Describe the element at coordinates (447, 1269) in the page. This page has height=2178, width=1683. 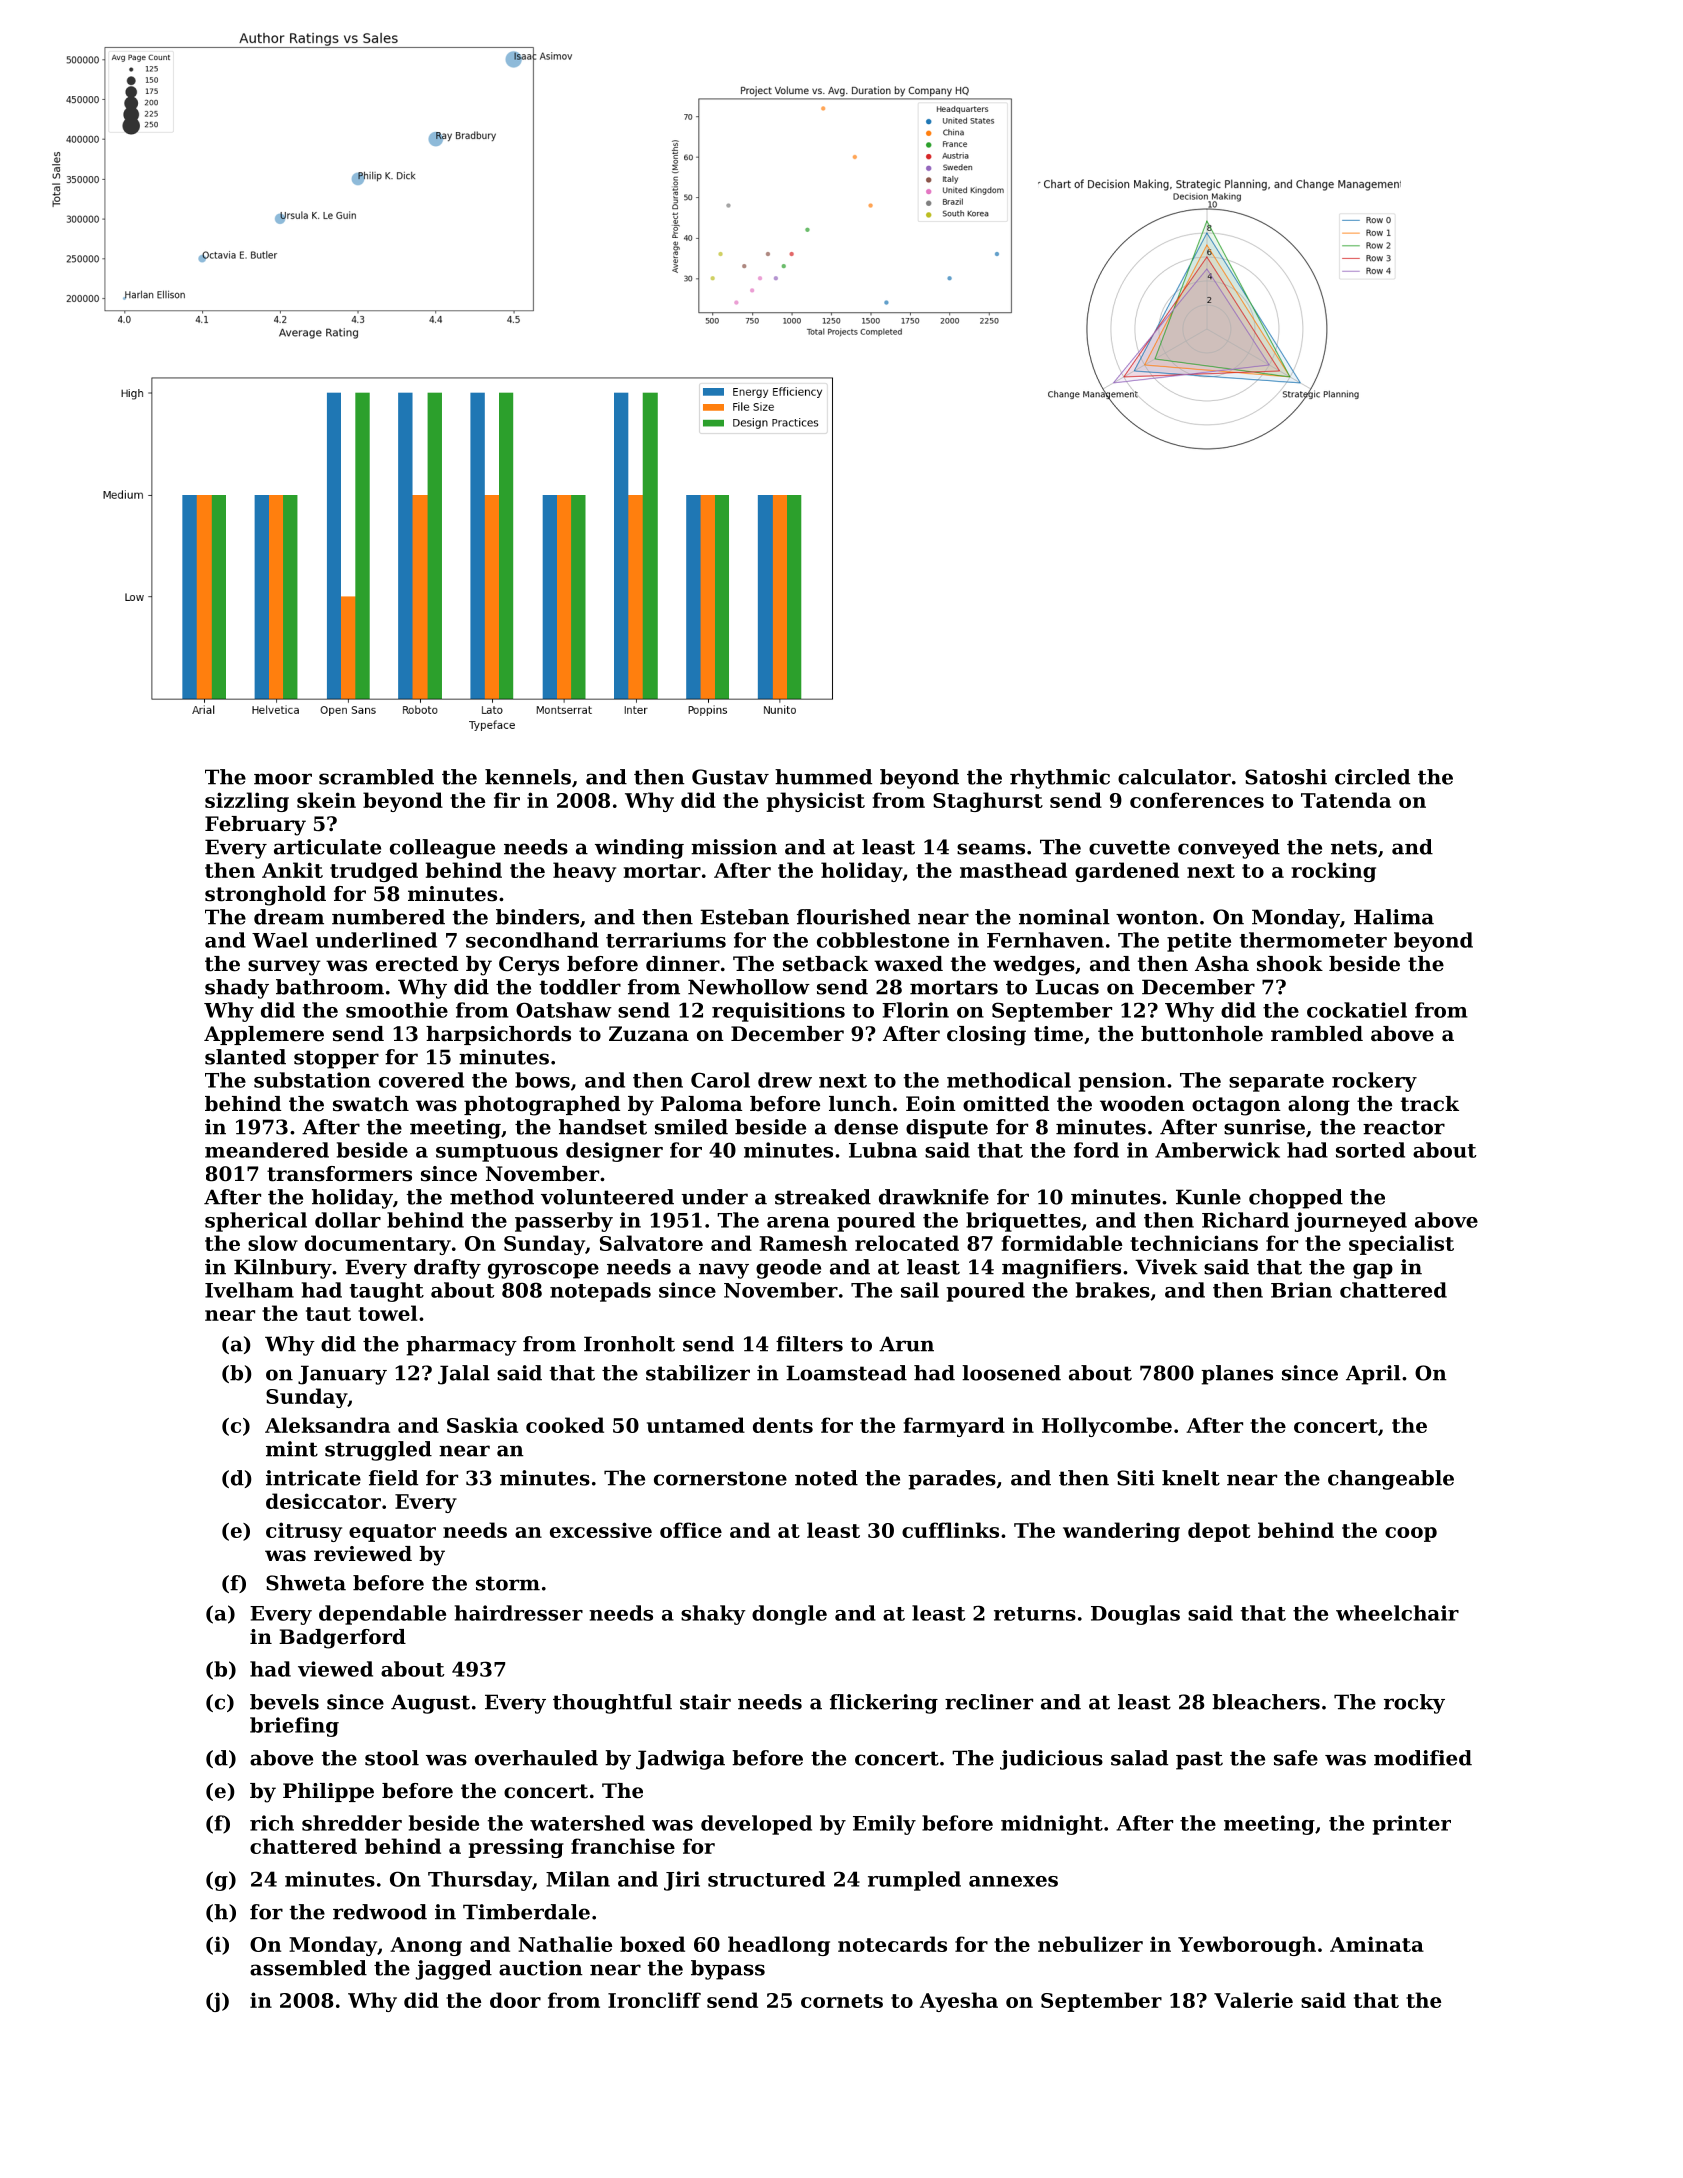
I see `drafty` at that location.
